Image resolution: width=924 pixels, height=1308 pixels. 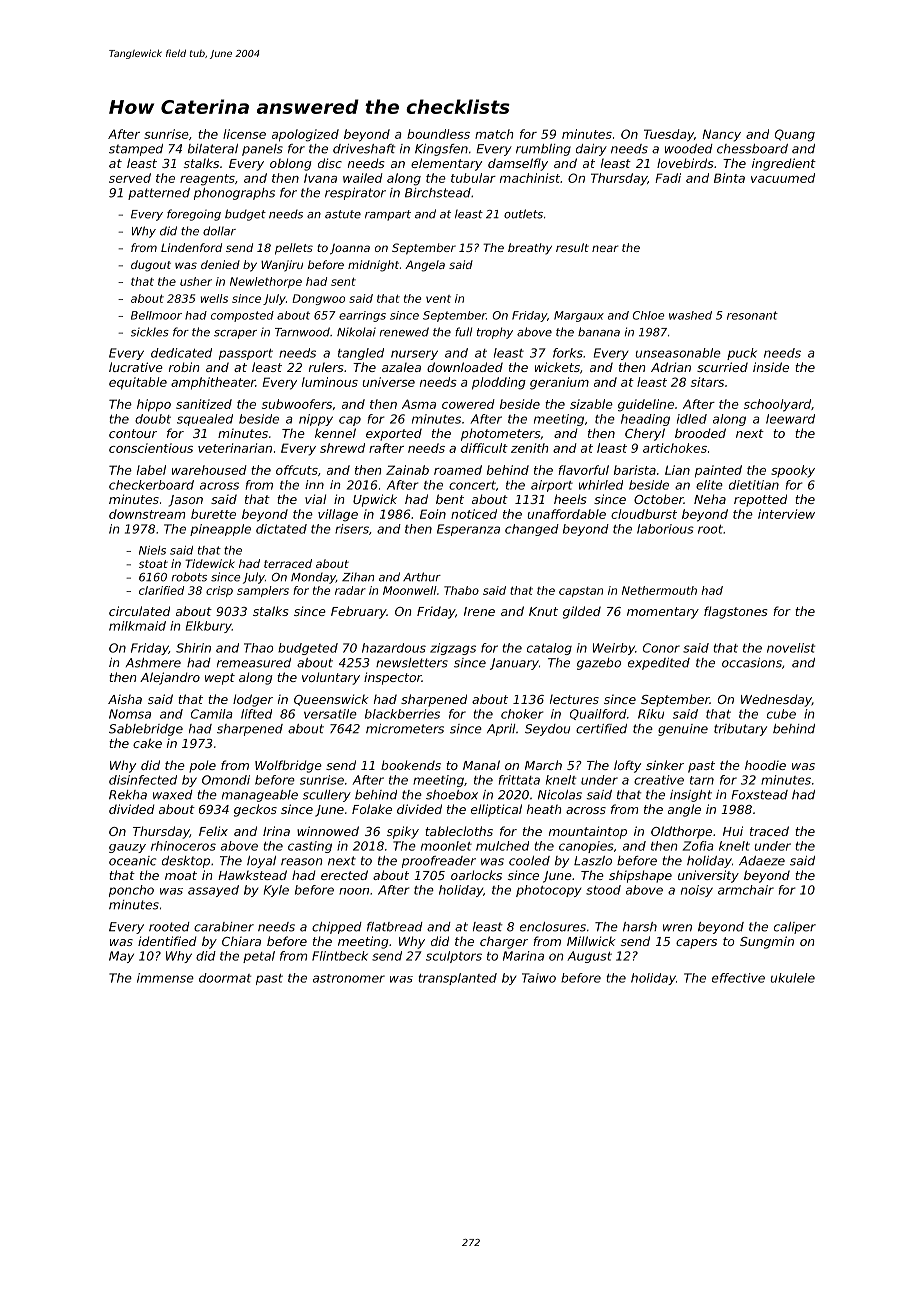 I want to click on effective, so click(x=738, y=978).
